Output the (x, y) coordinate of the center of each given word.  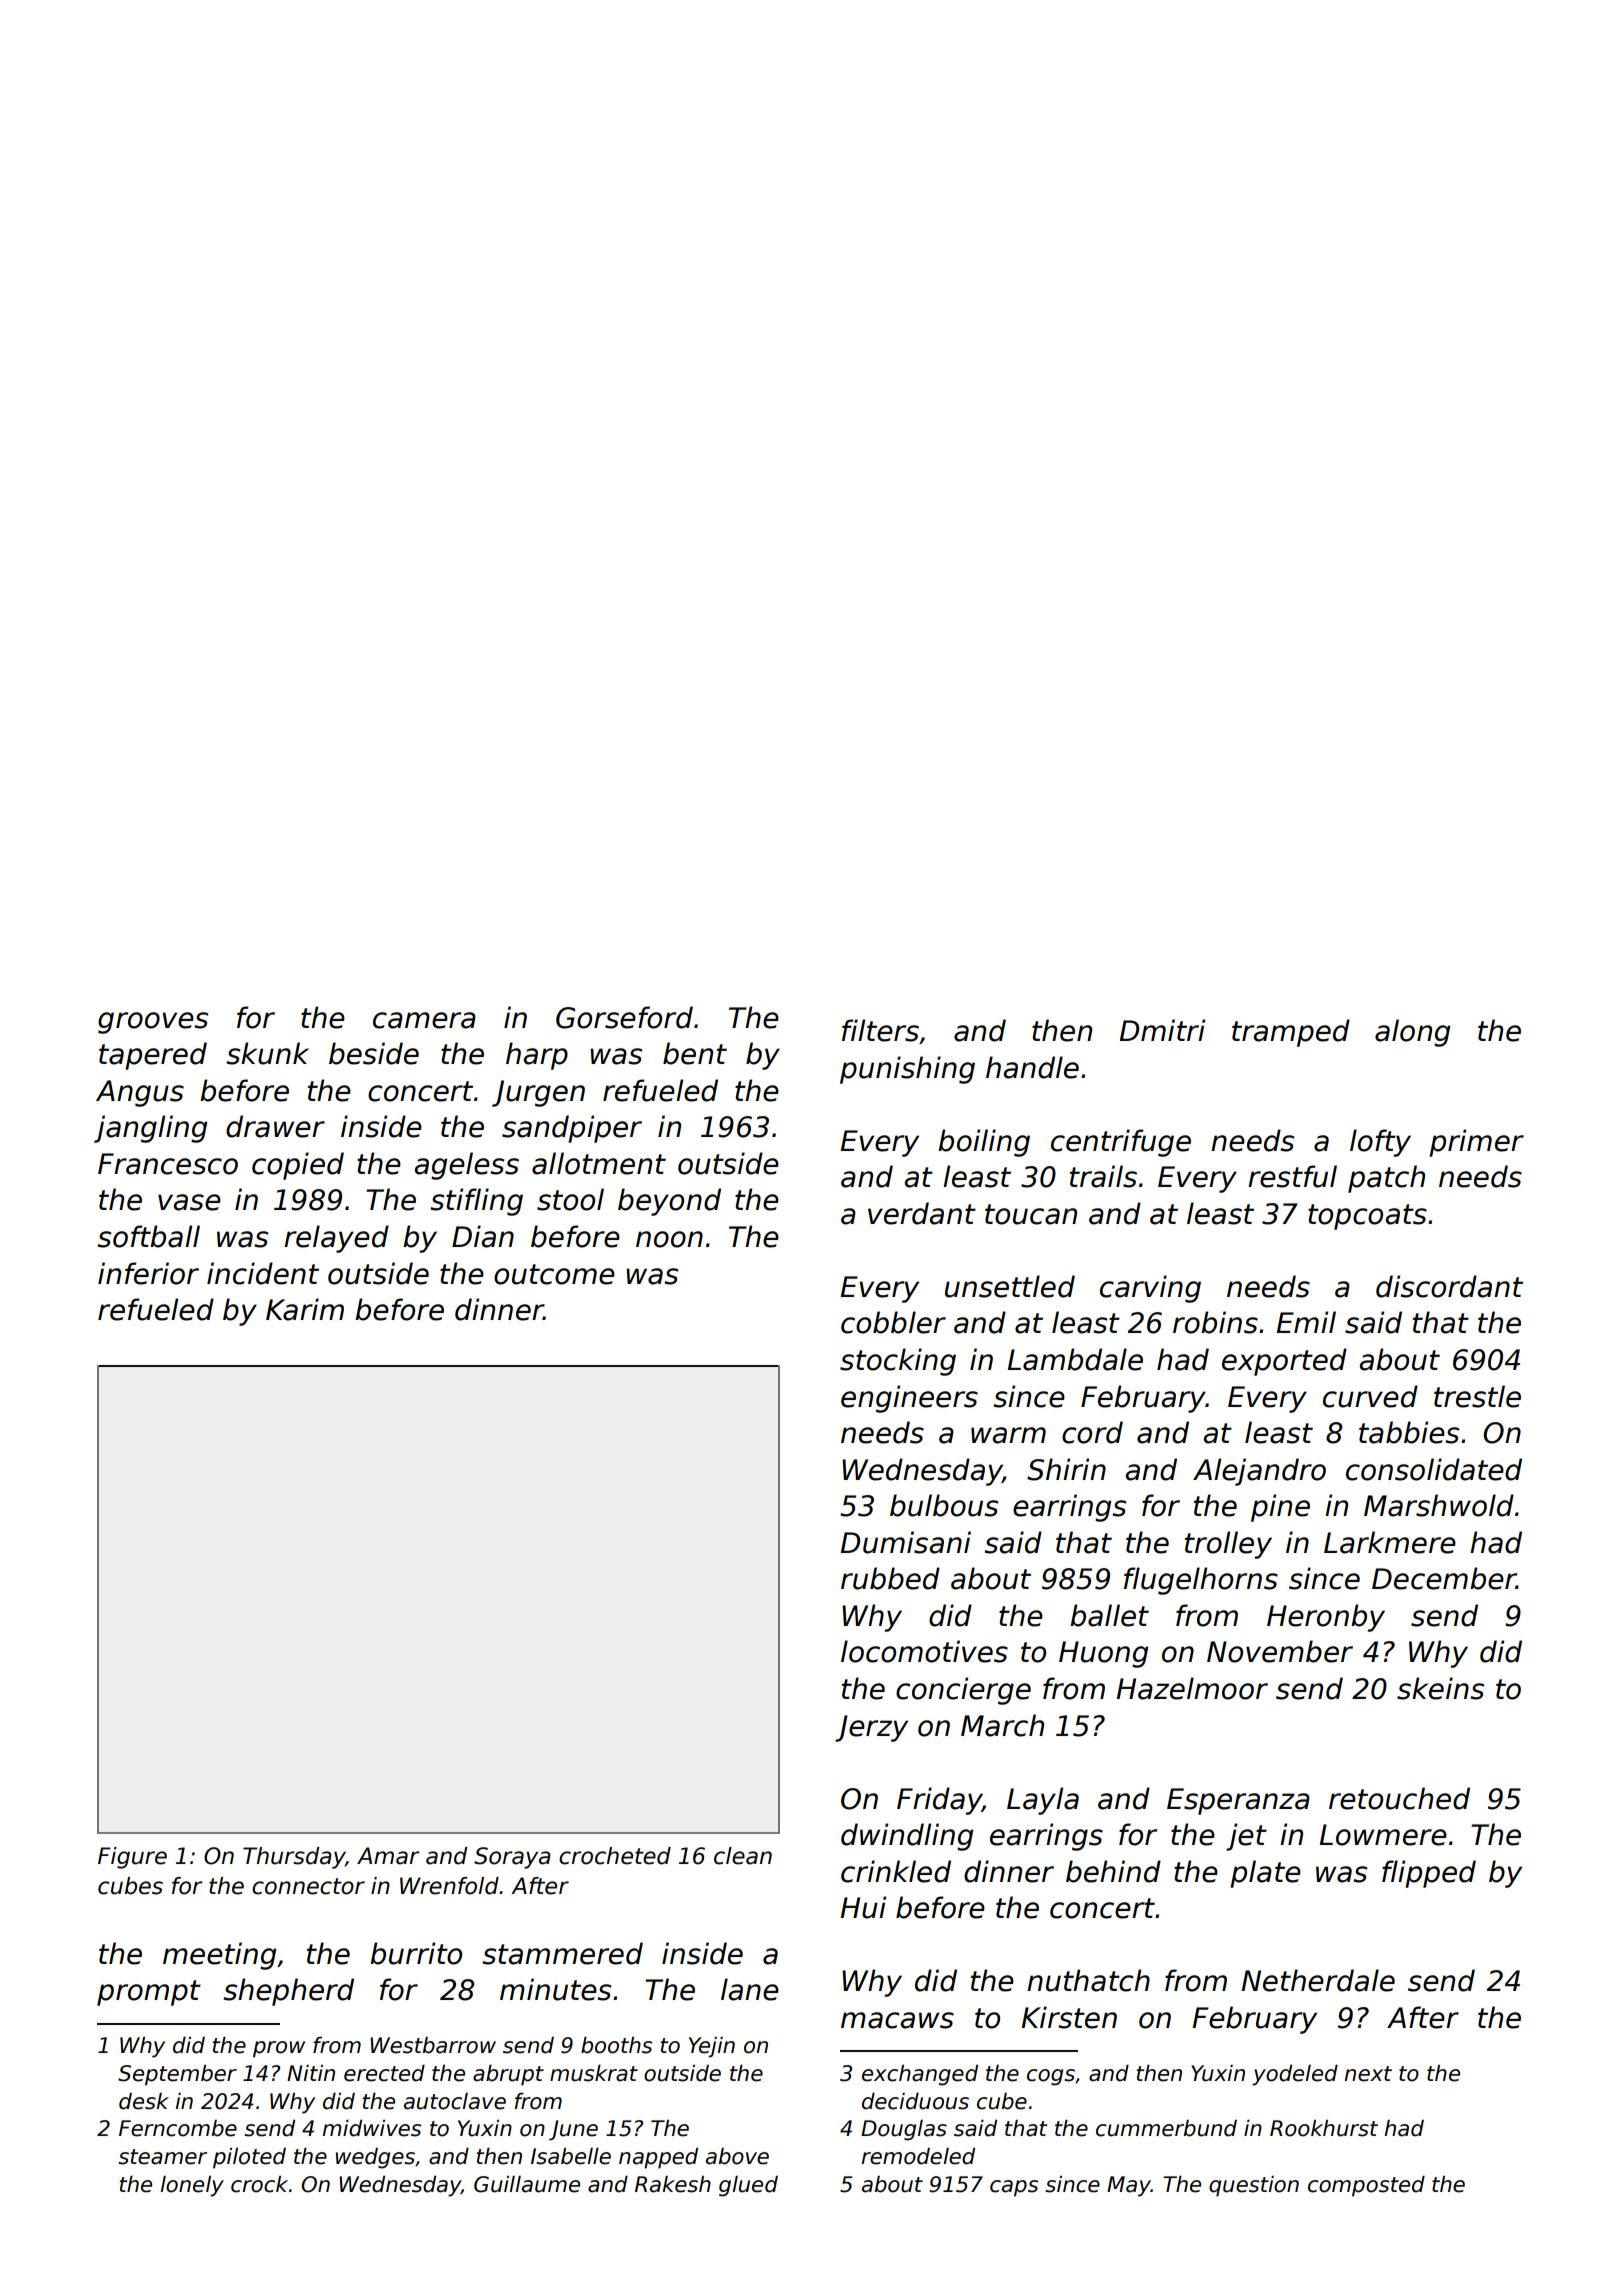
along (1412, 1033)
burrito (416, 1953)
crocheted (615, 1856)
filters (880, 1030)
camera (424, 1020)
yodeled (1295, 2075)
